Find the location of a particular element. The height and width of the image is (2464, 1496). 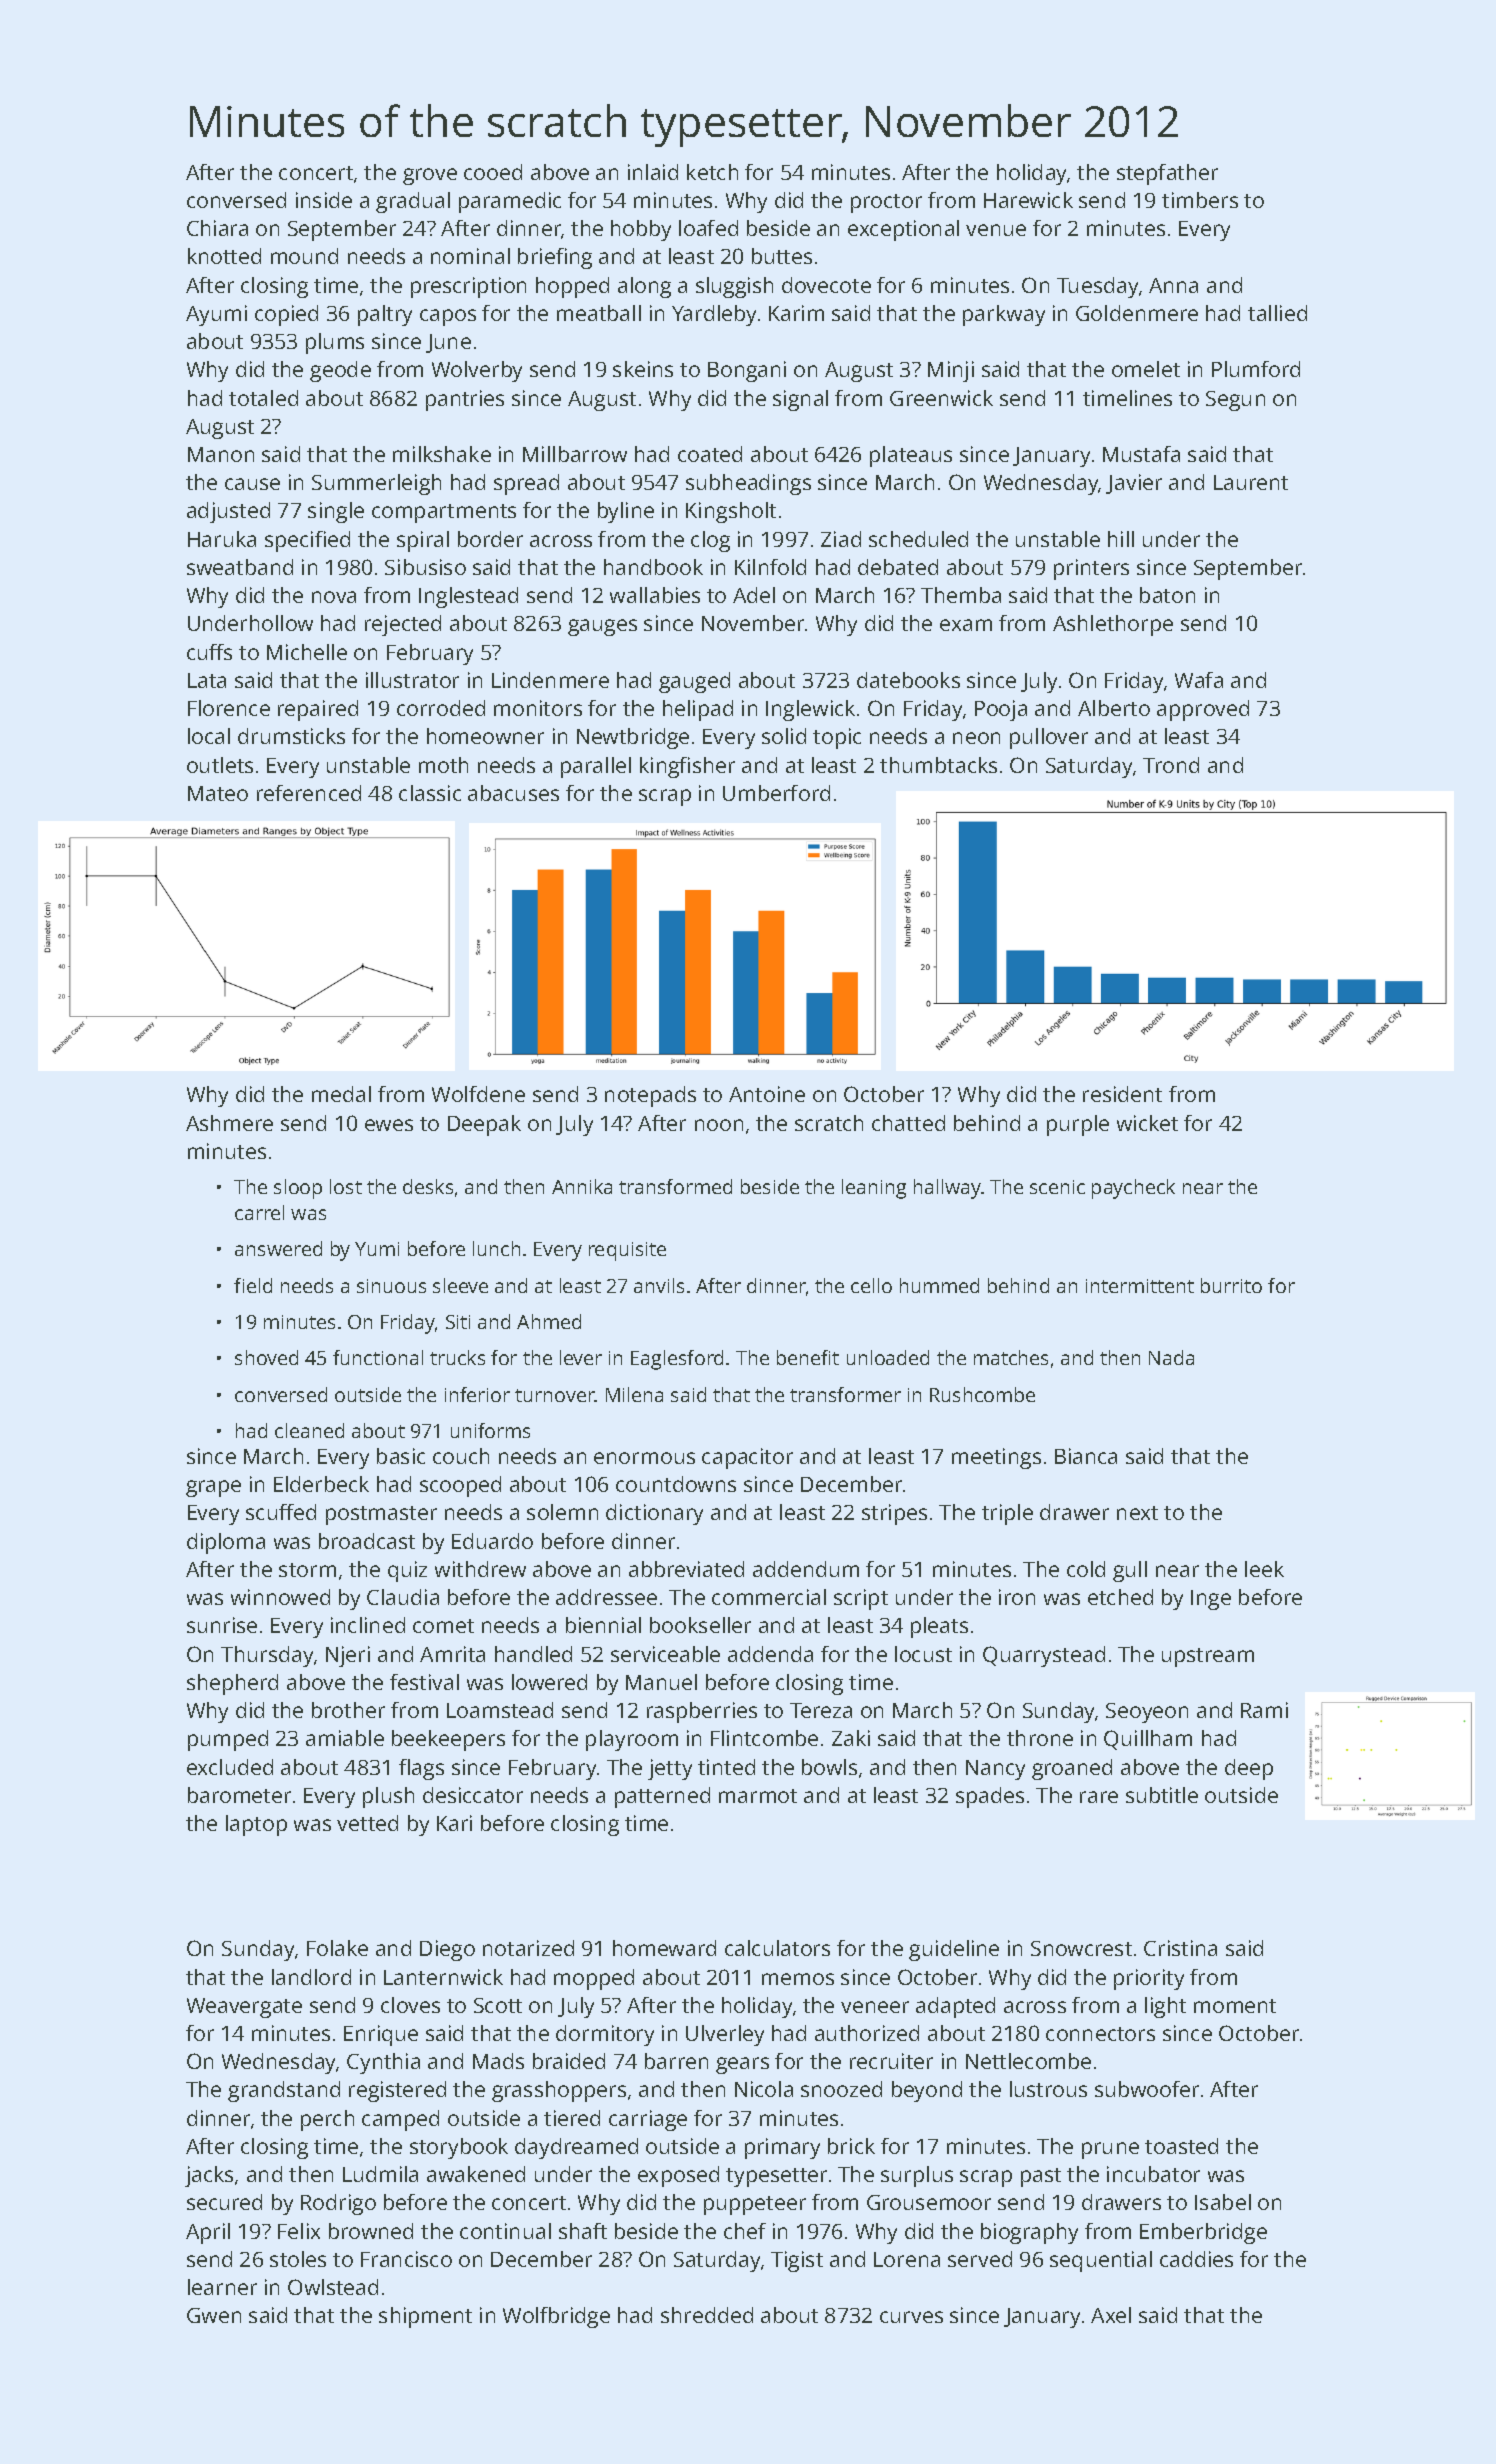

referenced is located at coordinates (309, 793).
